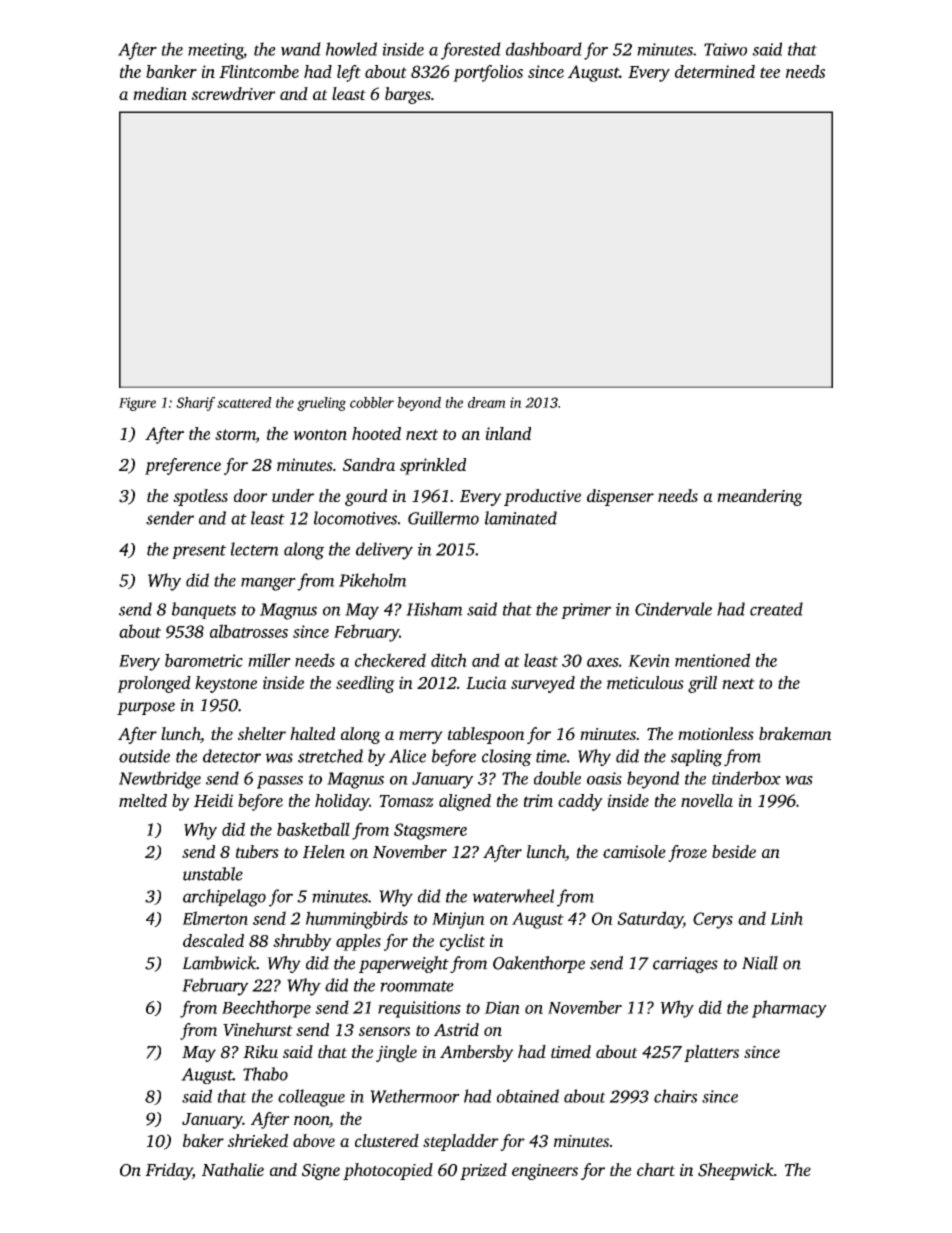 The height and width of the screenshot is (1233, 952). I want to click on Taiwo, so click(725, 49).
